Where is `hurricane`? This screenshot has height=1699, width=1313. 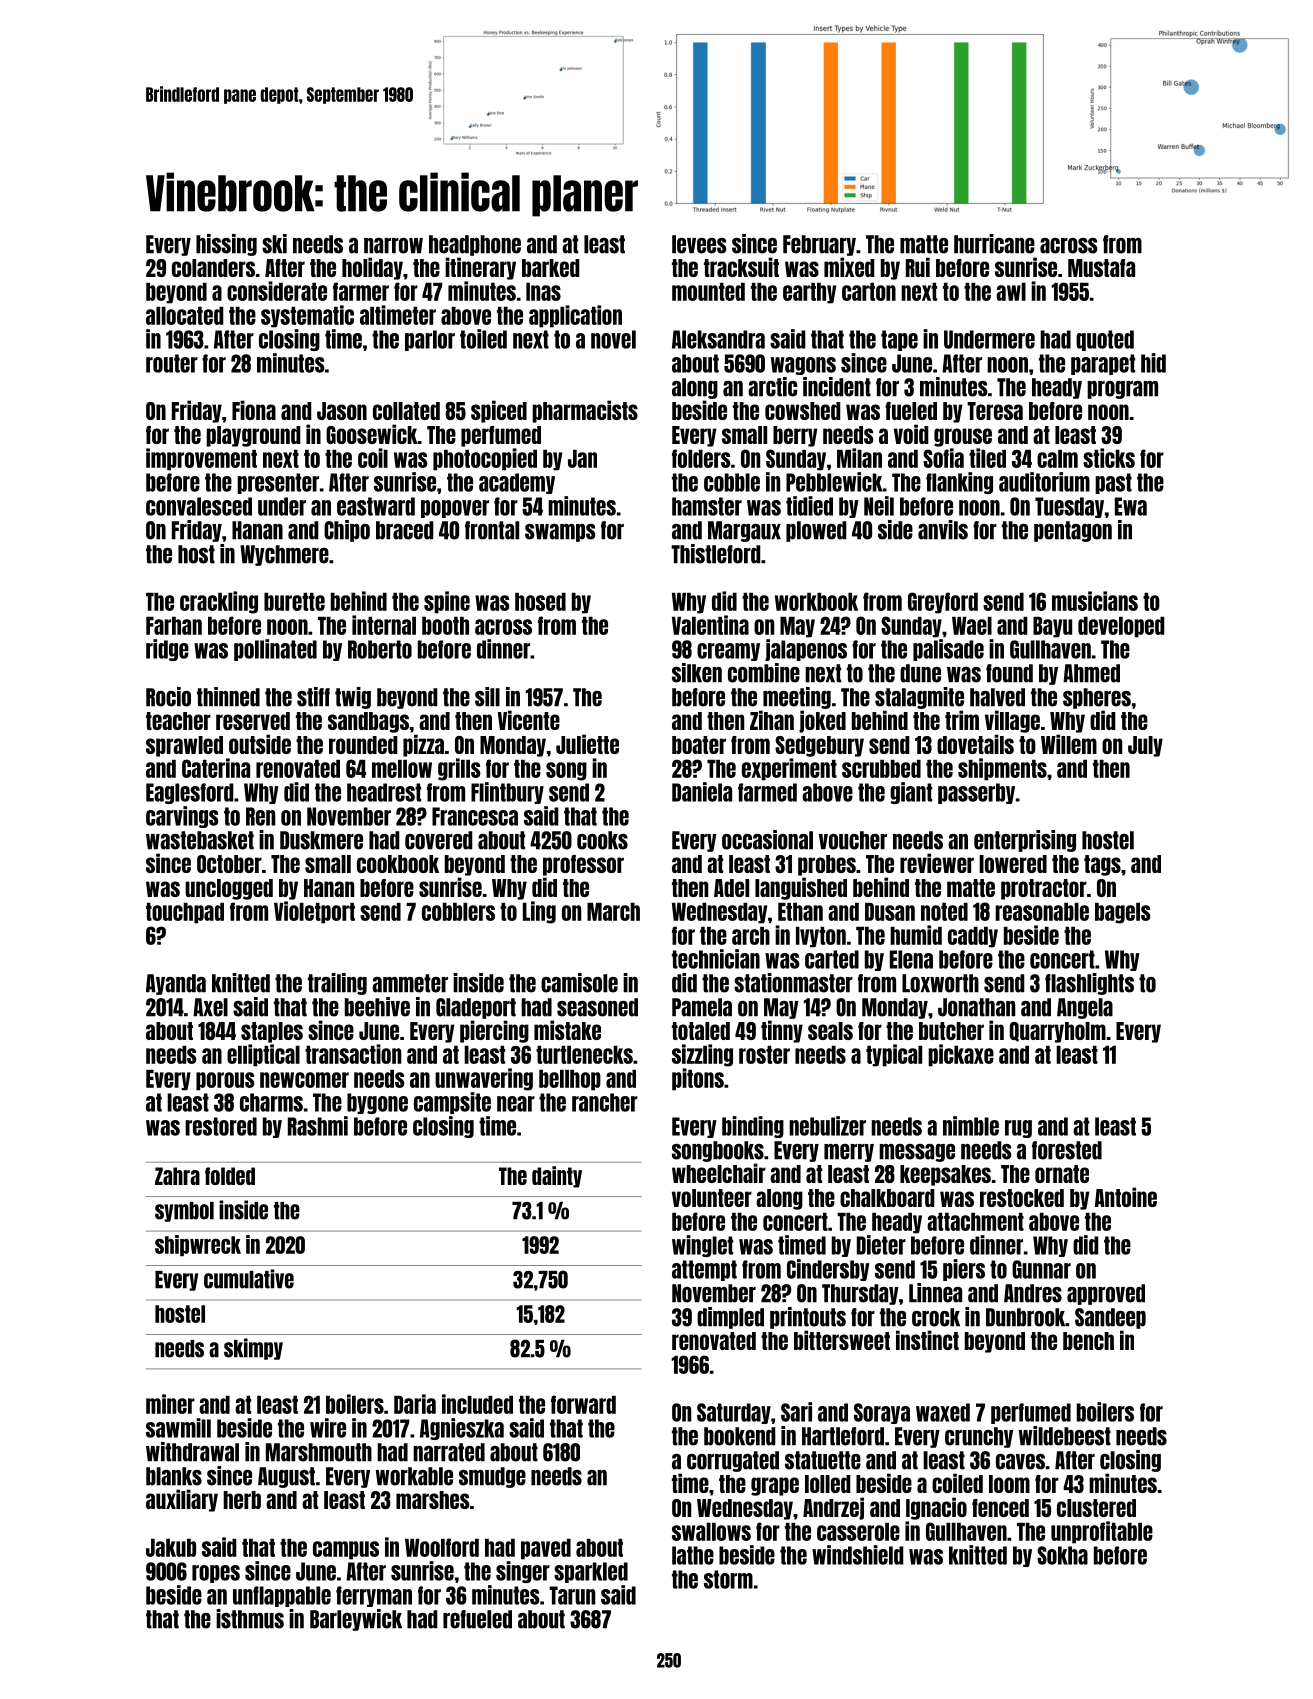
hurricane is located at coordinates (994, 244).
